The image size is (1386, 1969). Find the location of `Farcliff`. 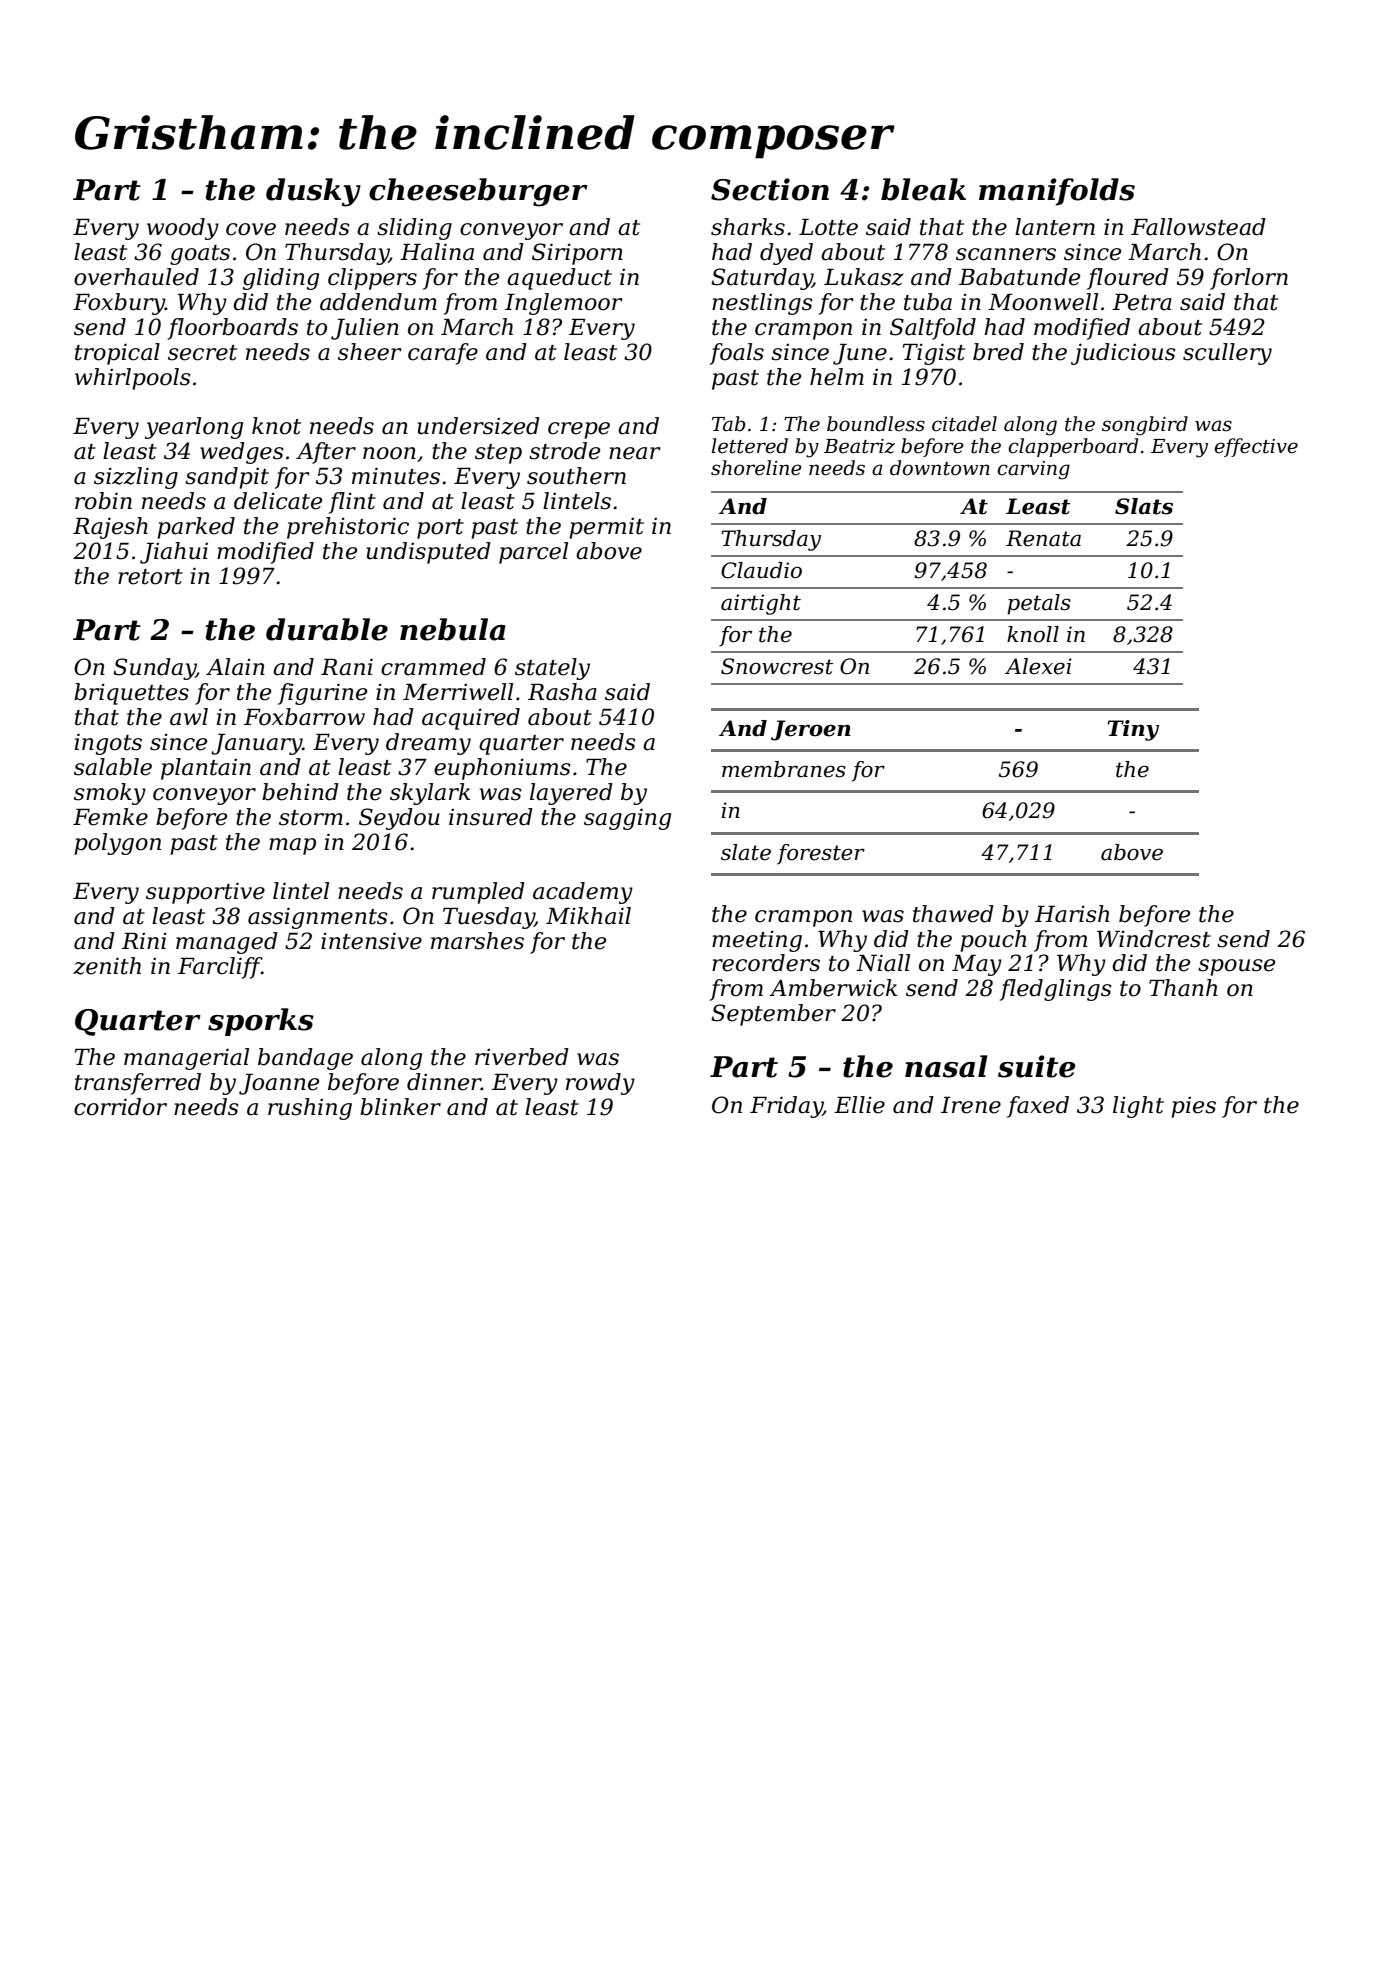

Farcliff is located at coordinates (220, 968).
